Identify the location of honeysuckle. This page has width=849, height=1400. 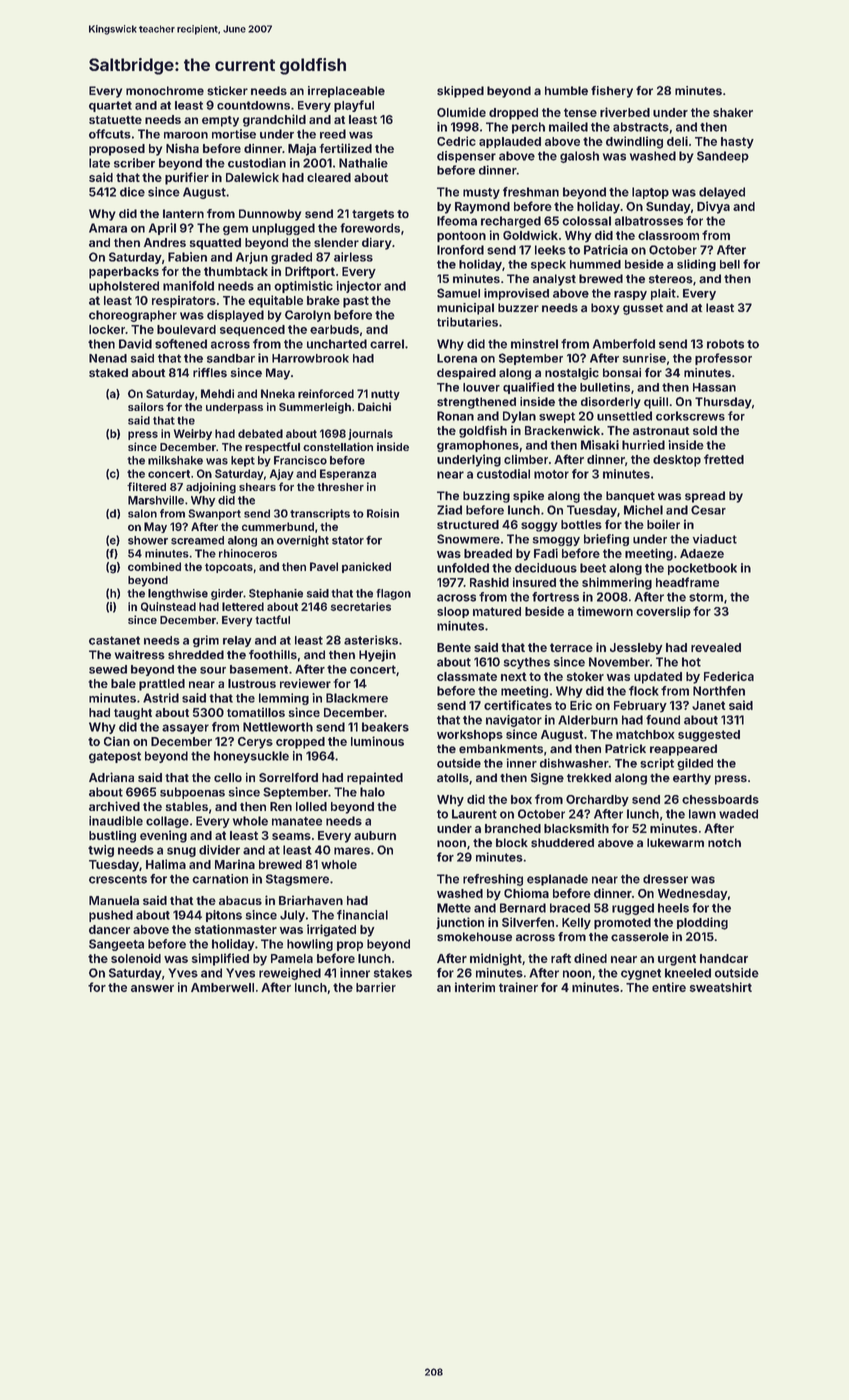
(251, 757).
